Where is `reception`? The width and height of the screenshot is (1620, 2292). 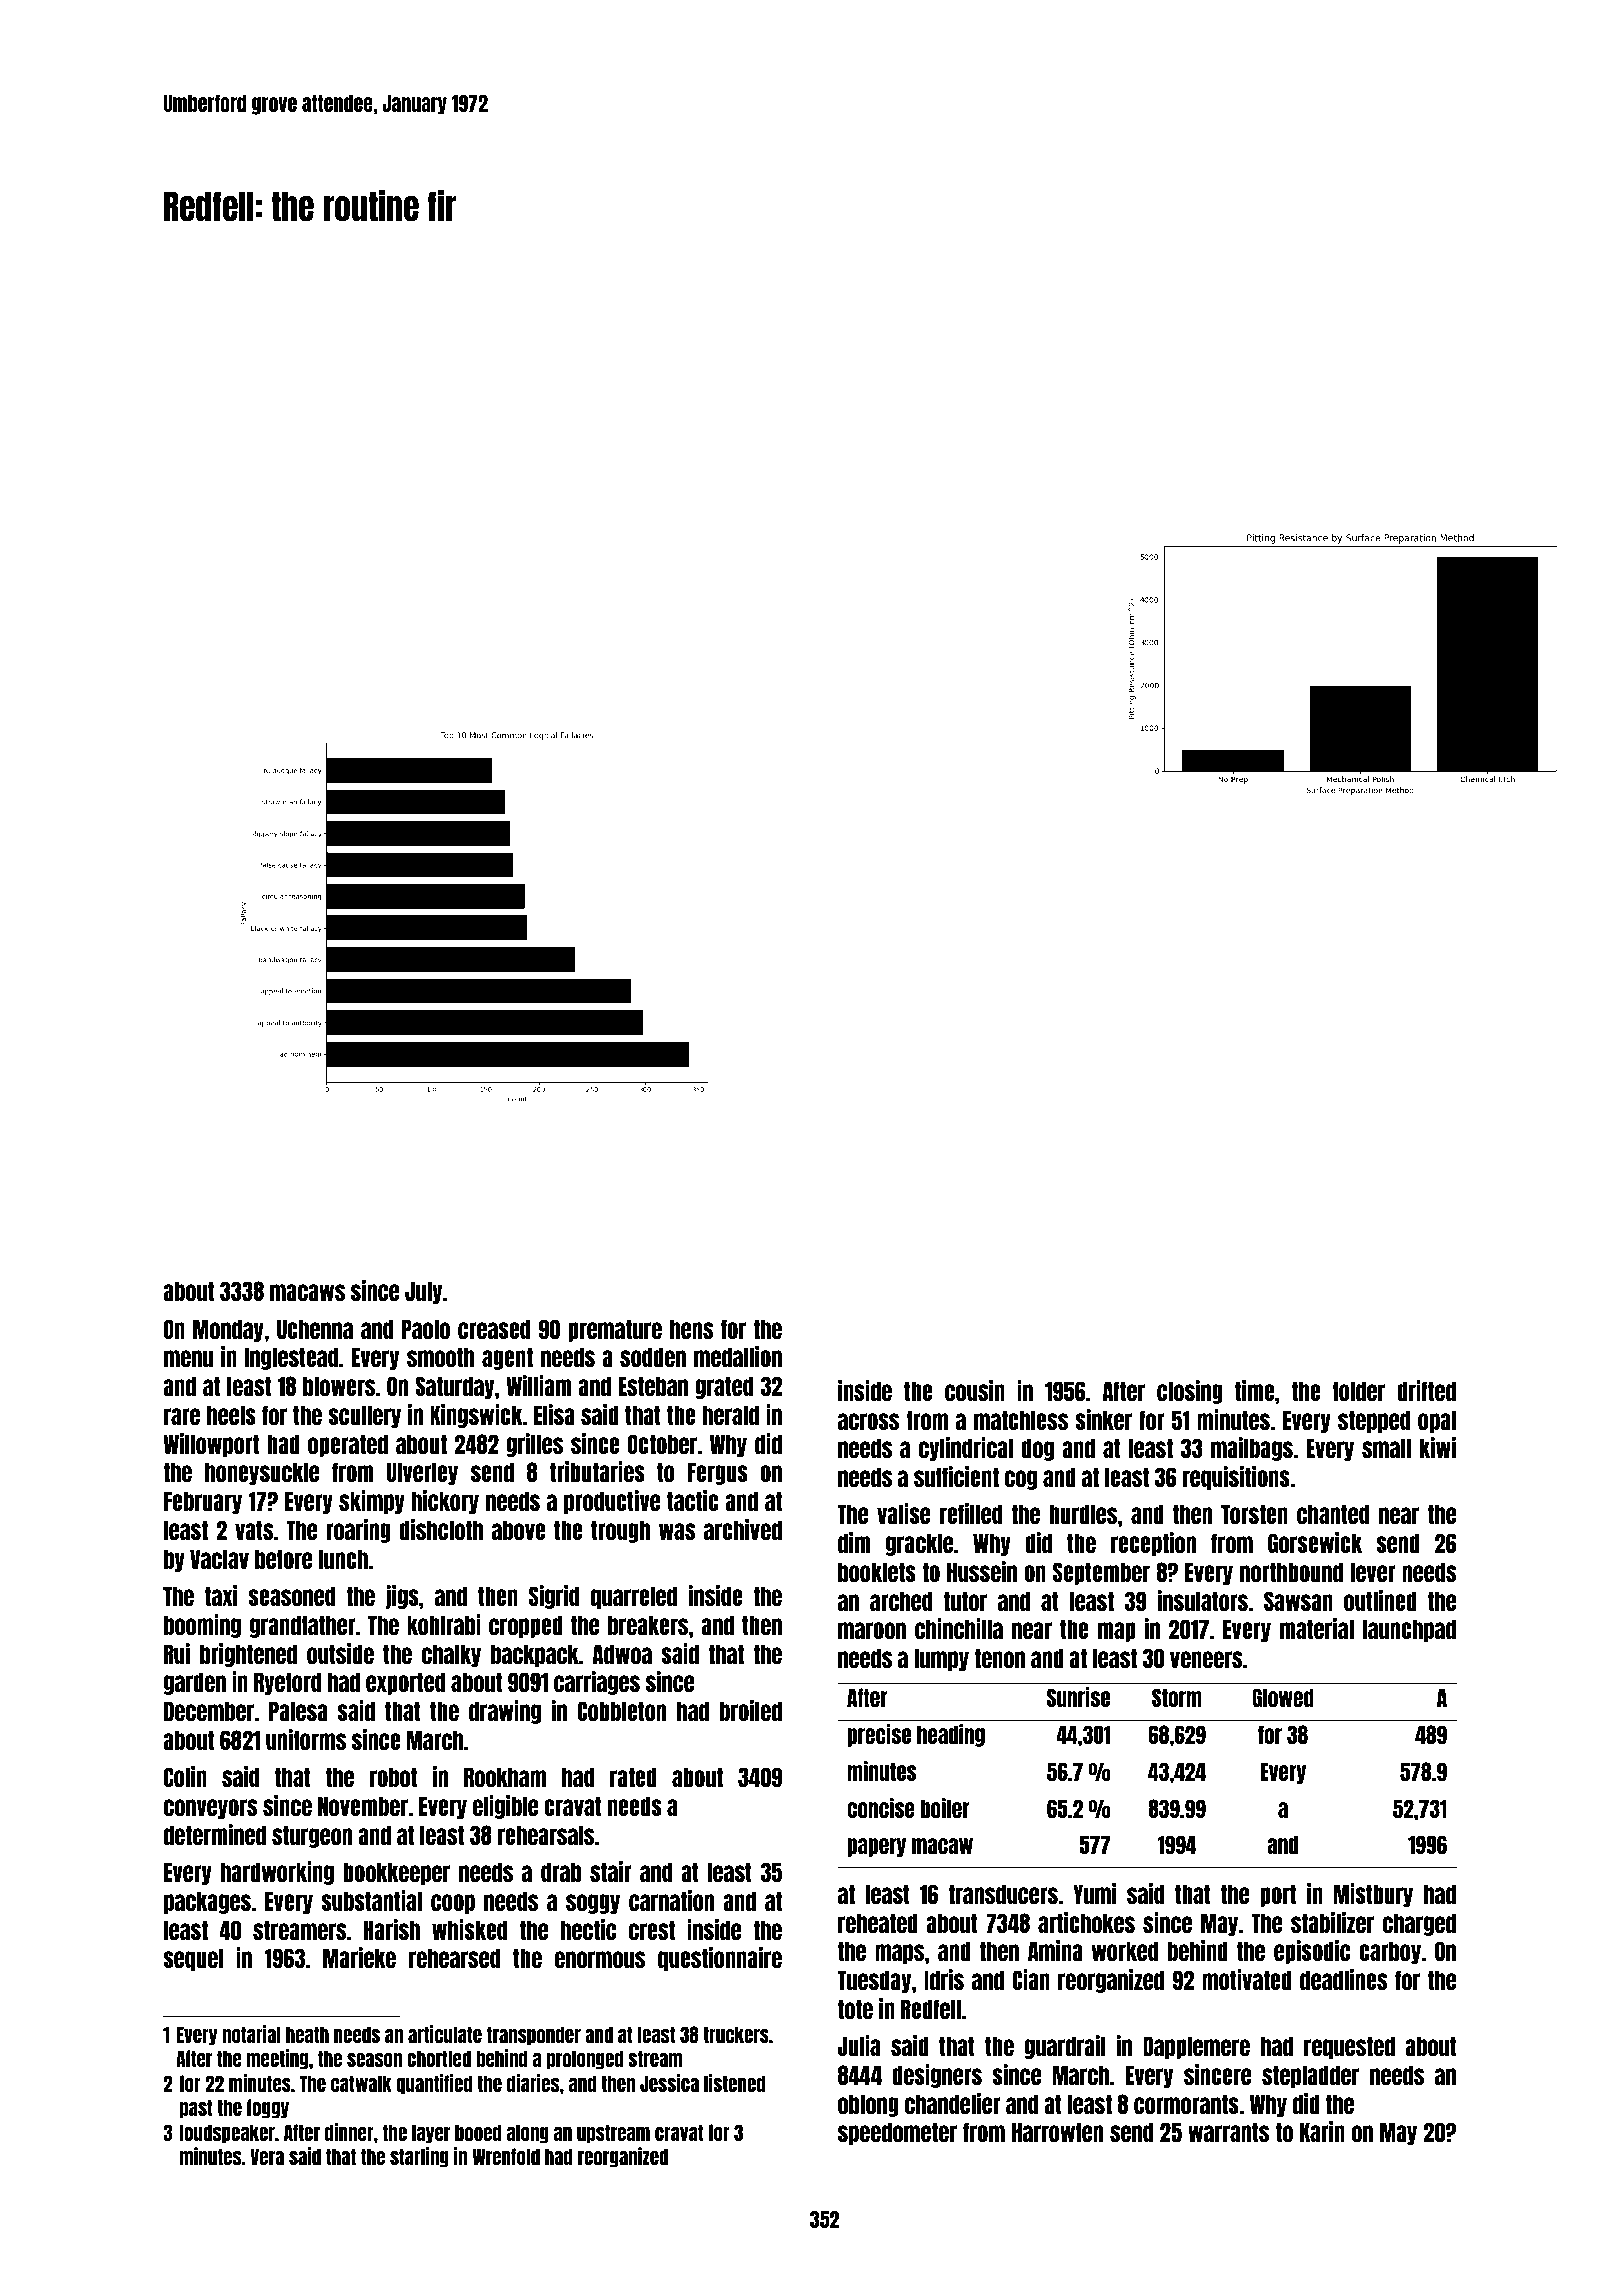 reception is located at coordinates (1153, 1544).
